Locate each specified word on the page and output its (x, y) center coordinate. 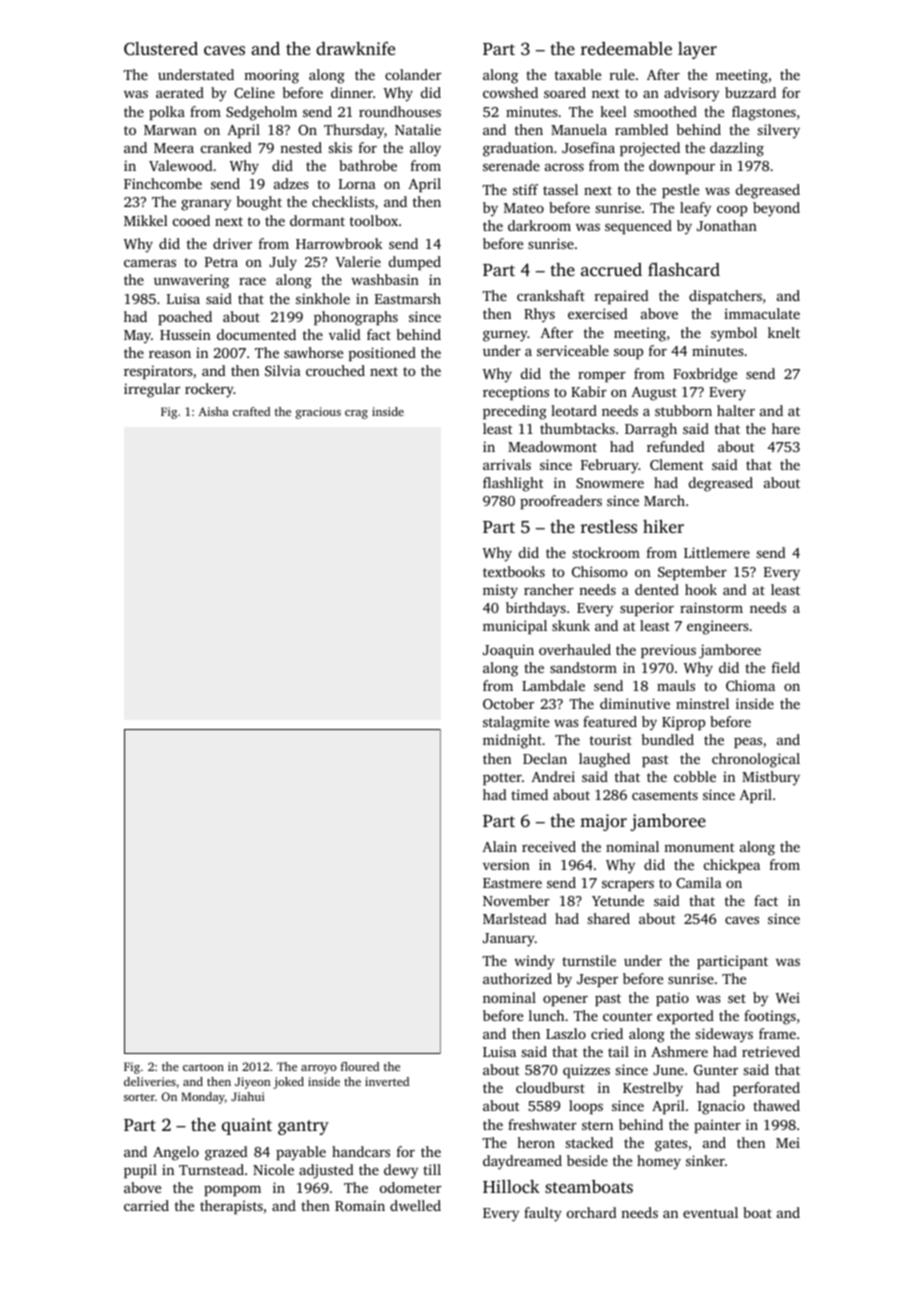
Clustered (161, 49)
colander (413, 74)
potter (502, 779)
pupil (140, 1171)
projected (650, 149)
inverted (387, 1081)
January (509, 940)
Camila (699, 882)
